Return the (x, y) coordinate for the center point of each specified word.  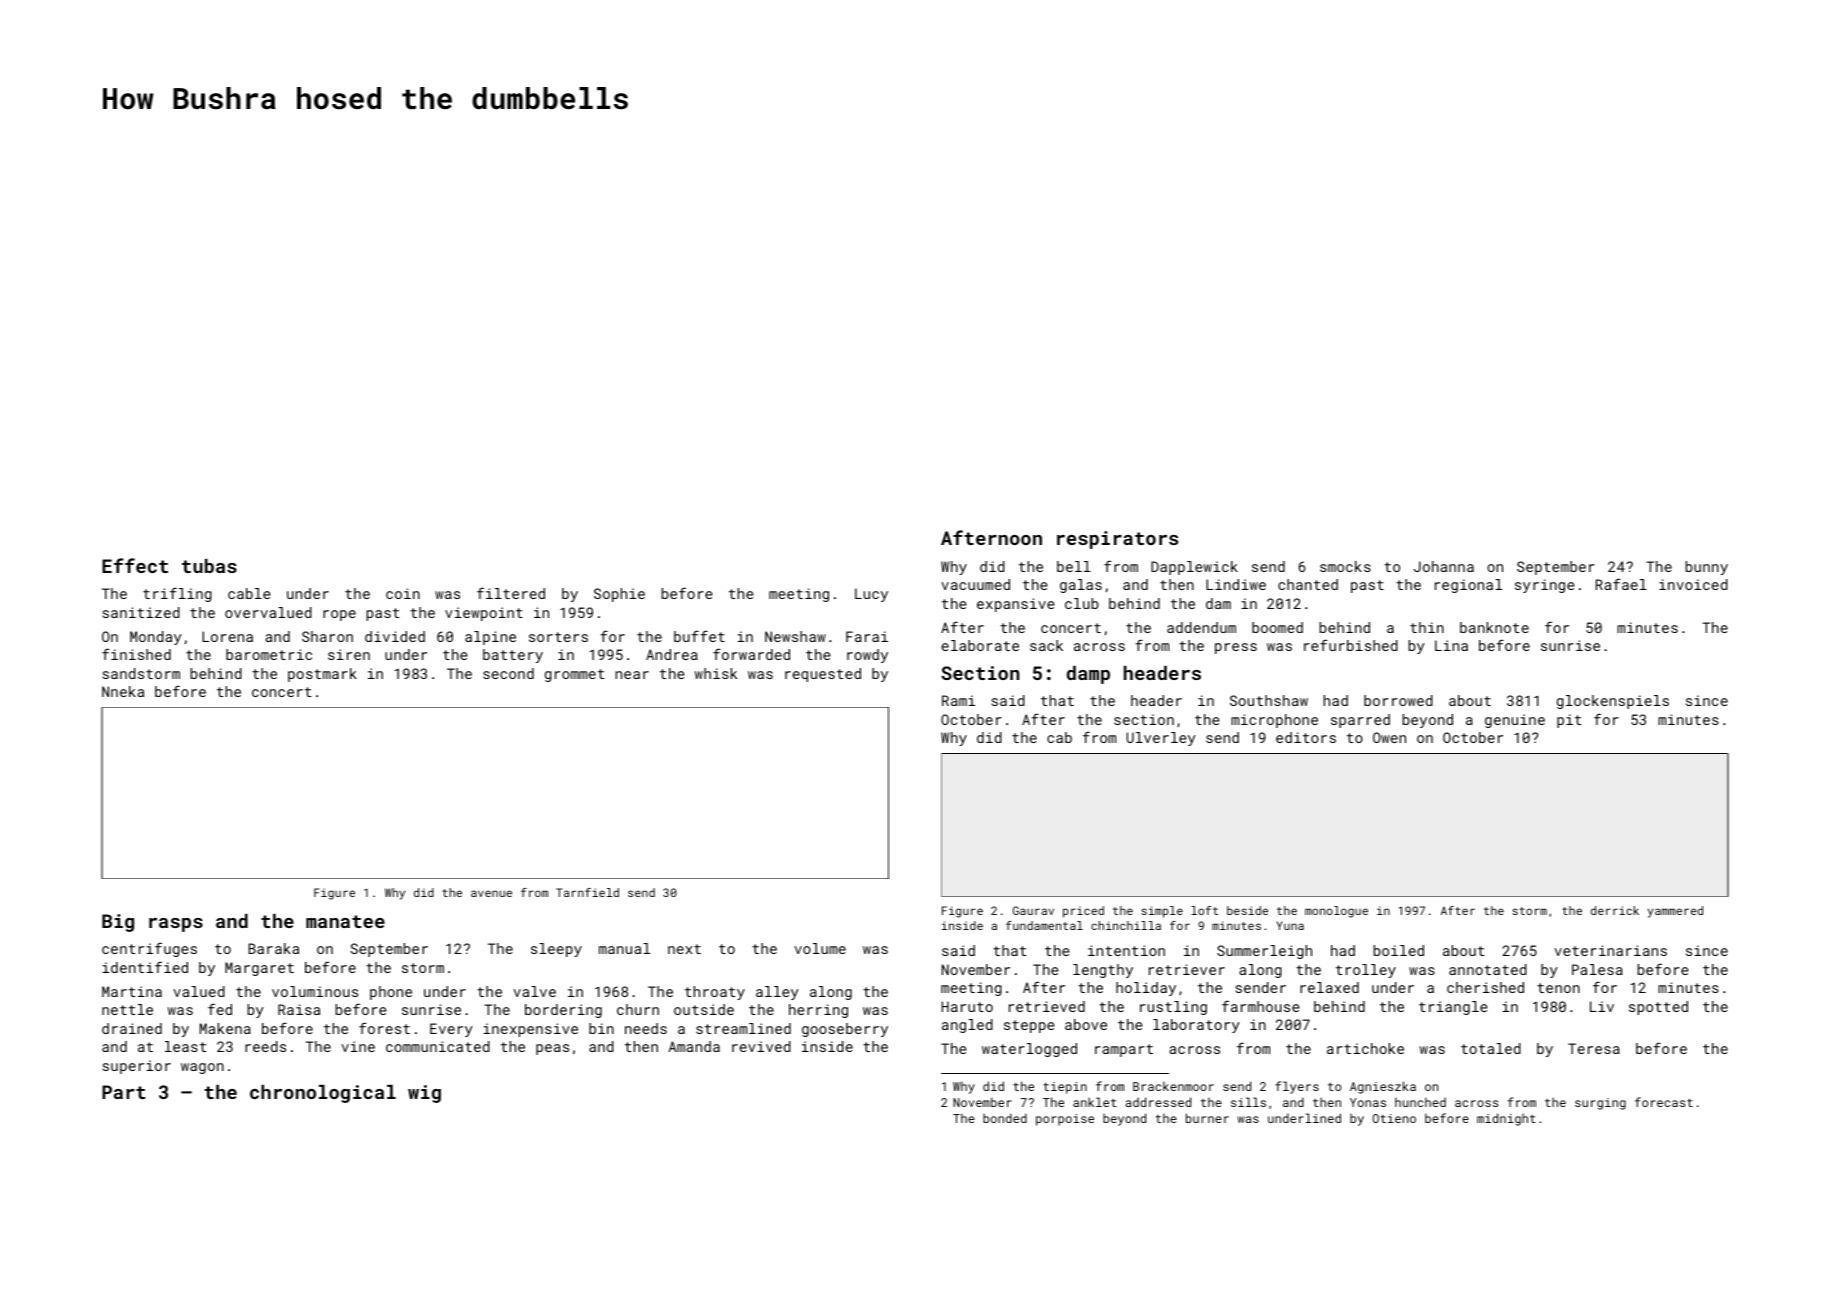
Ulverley (1161, 739)
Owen (1389, 737)
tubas (209, 566)
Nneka (123, 691)
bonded (1005, 1118)
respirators (1117, 540)
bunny (1707, 568)
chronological (323, 1094)
